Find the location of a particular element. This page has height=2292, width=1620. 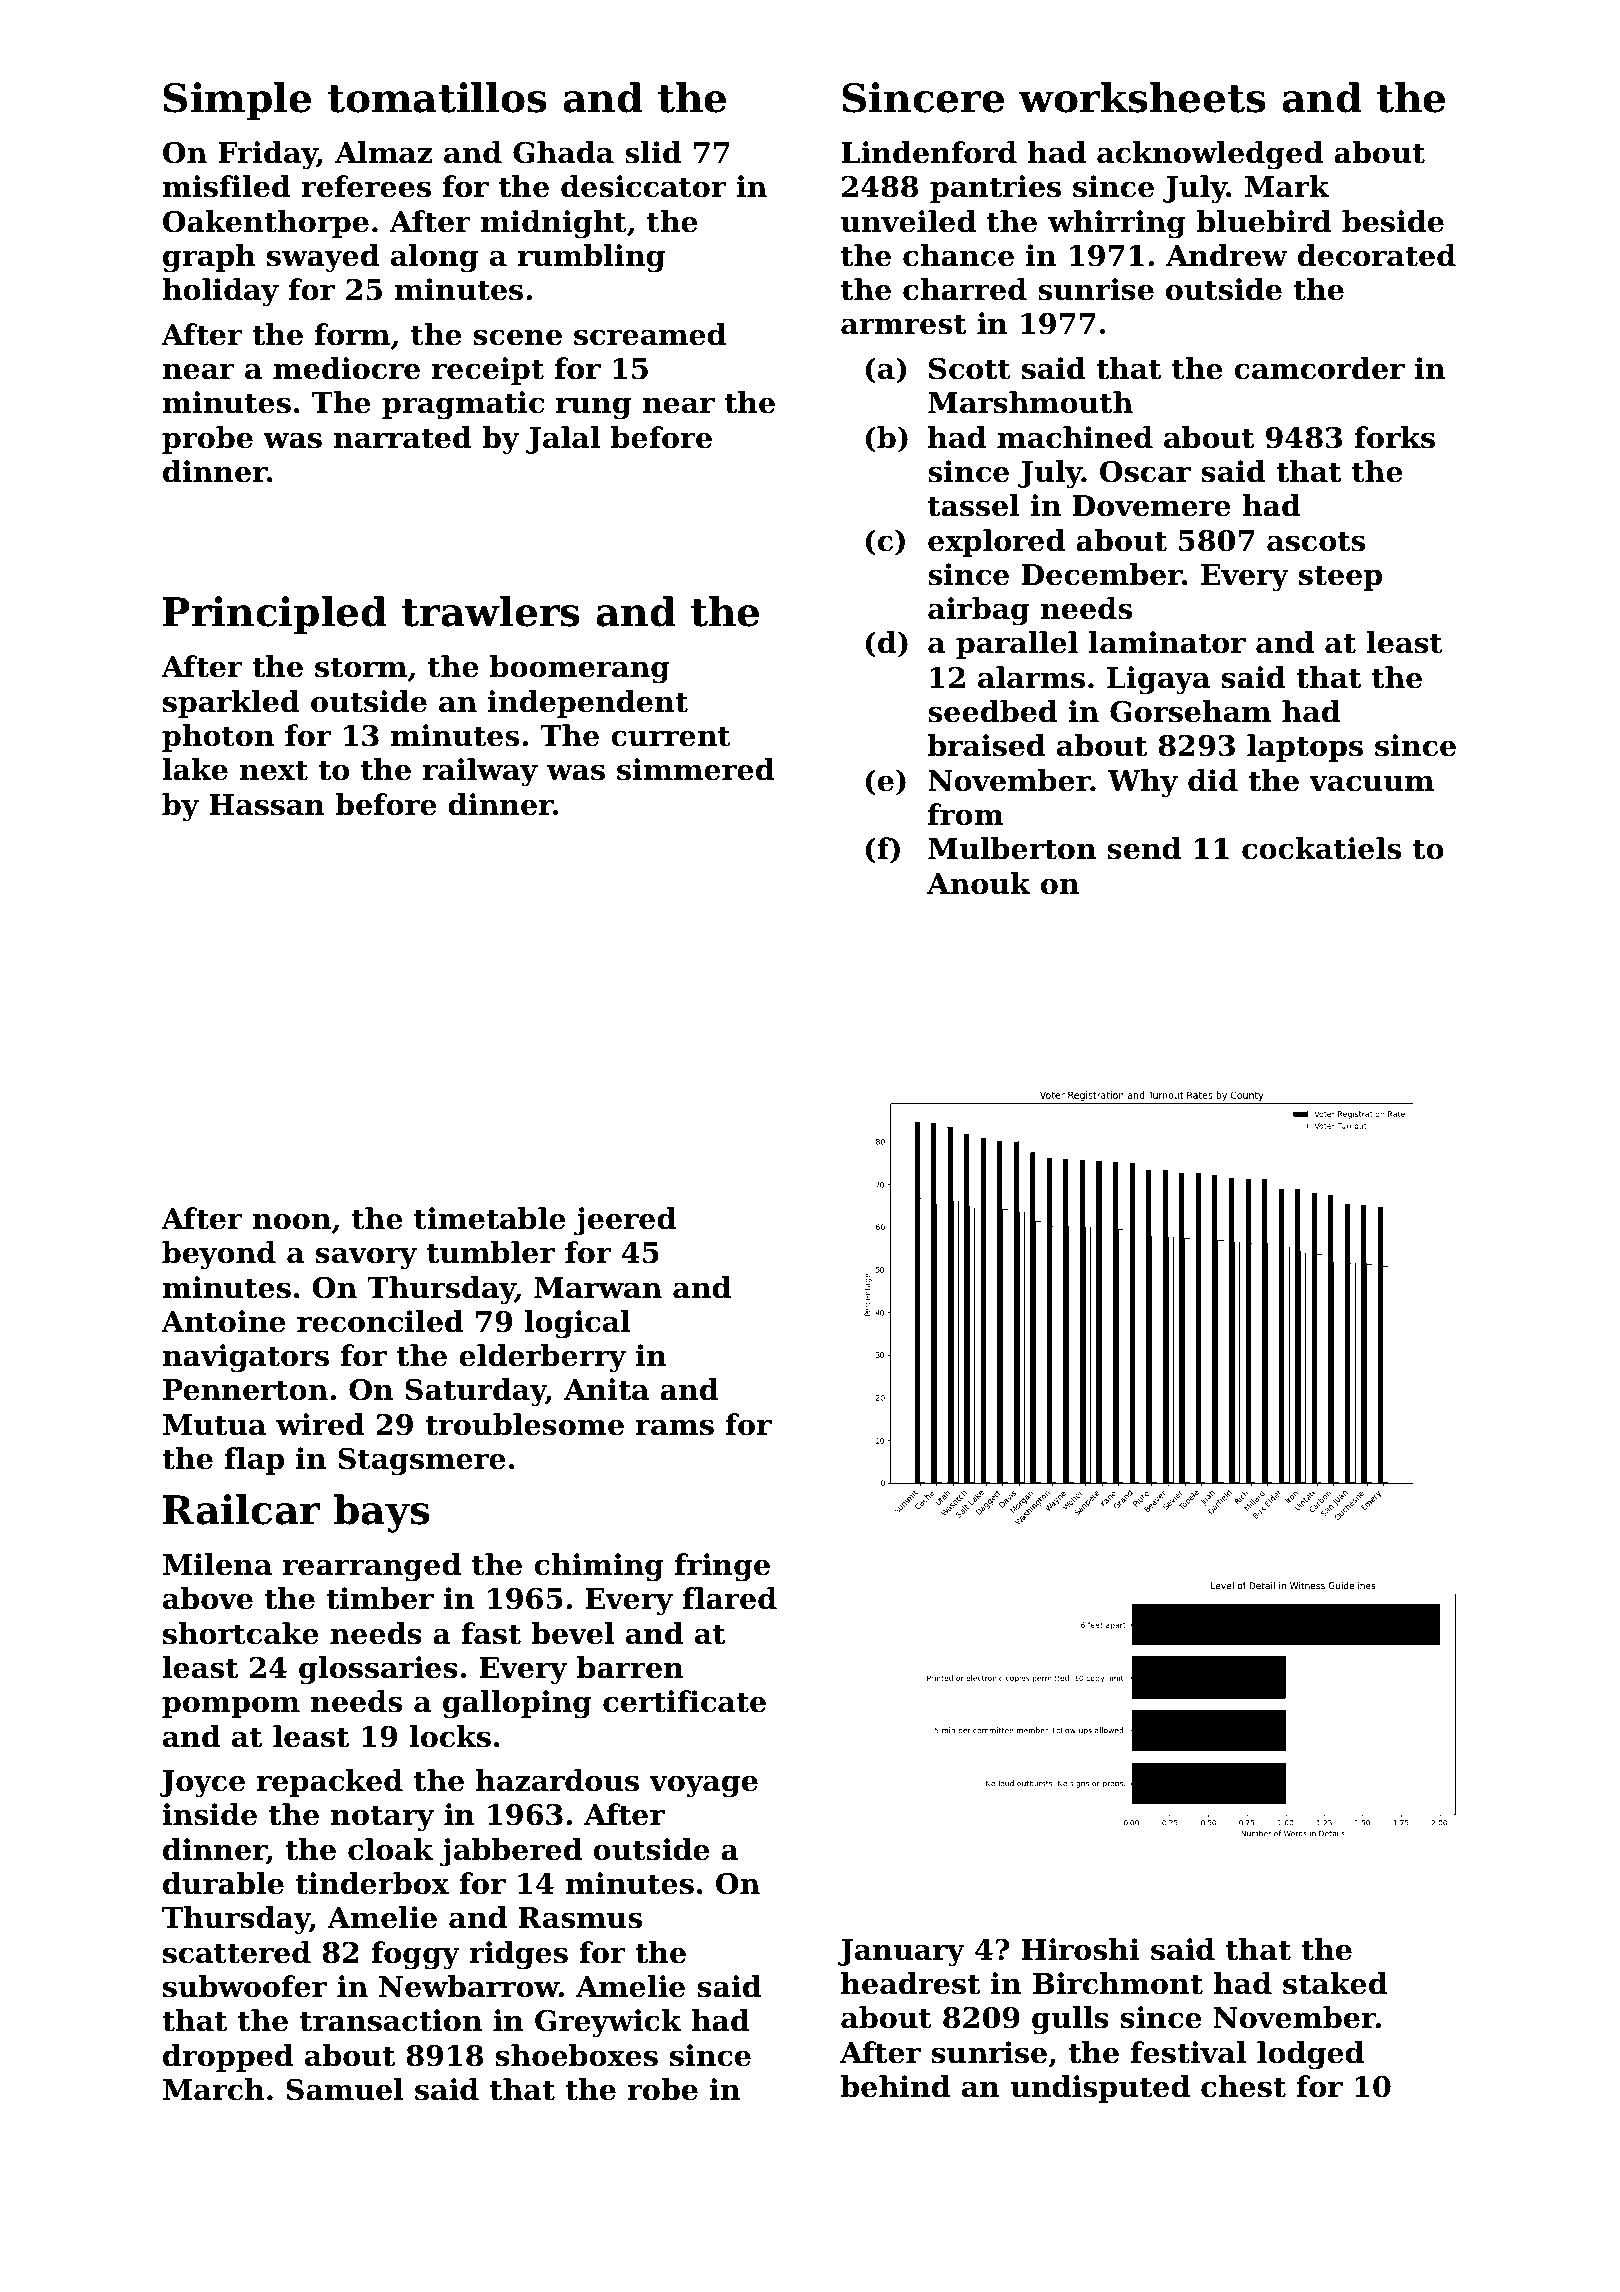

headrest is located at coordinates (910, 1983).
